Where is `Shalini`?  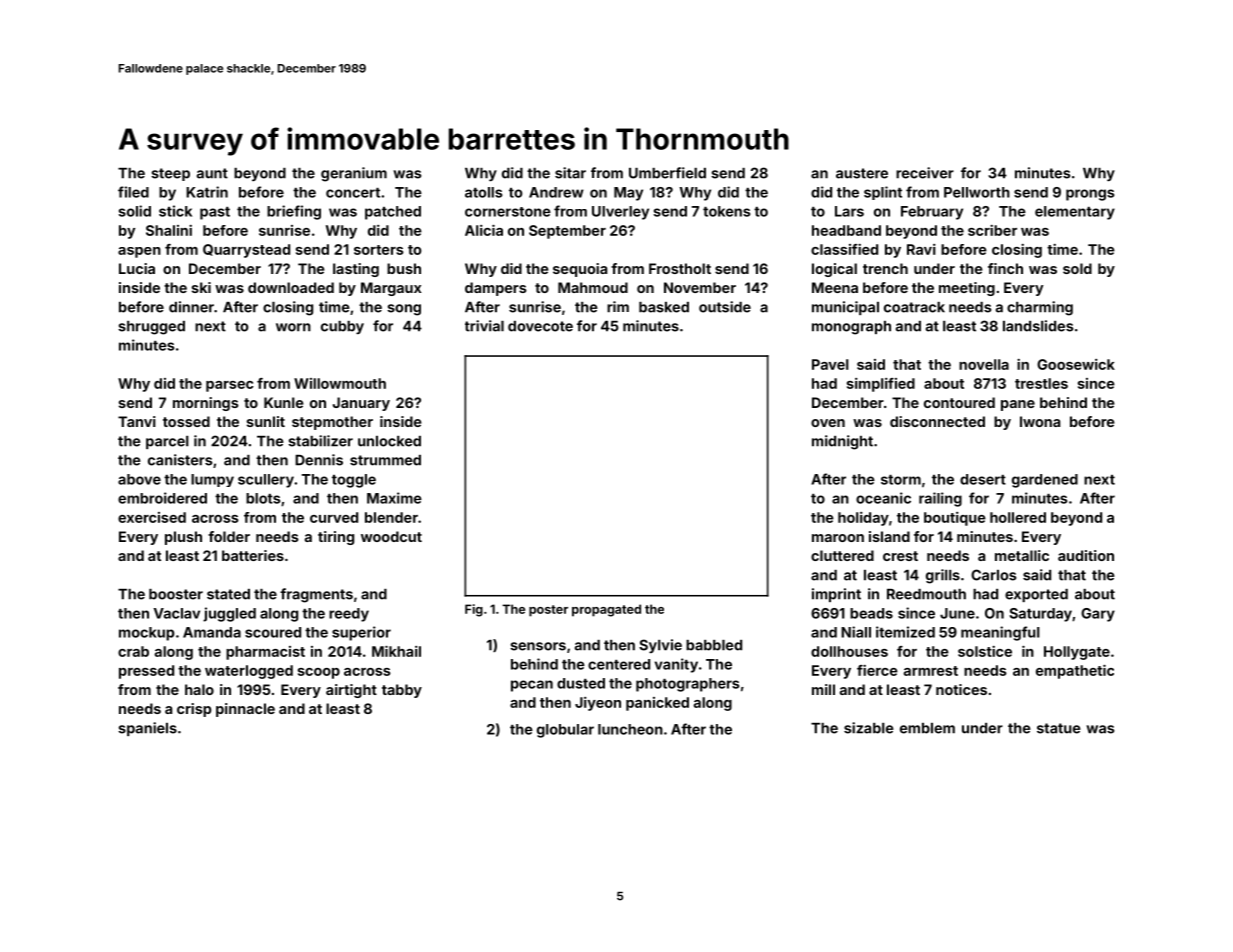 Shalini is located at coordinates (169, 230).
